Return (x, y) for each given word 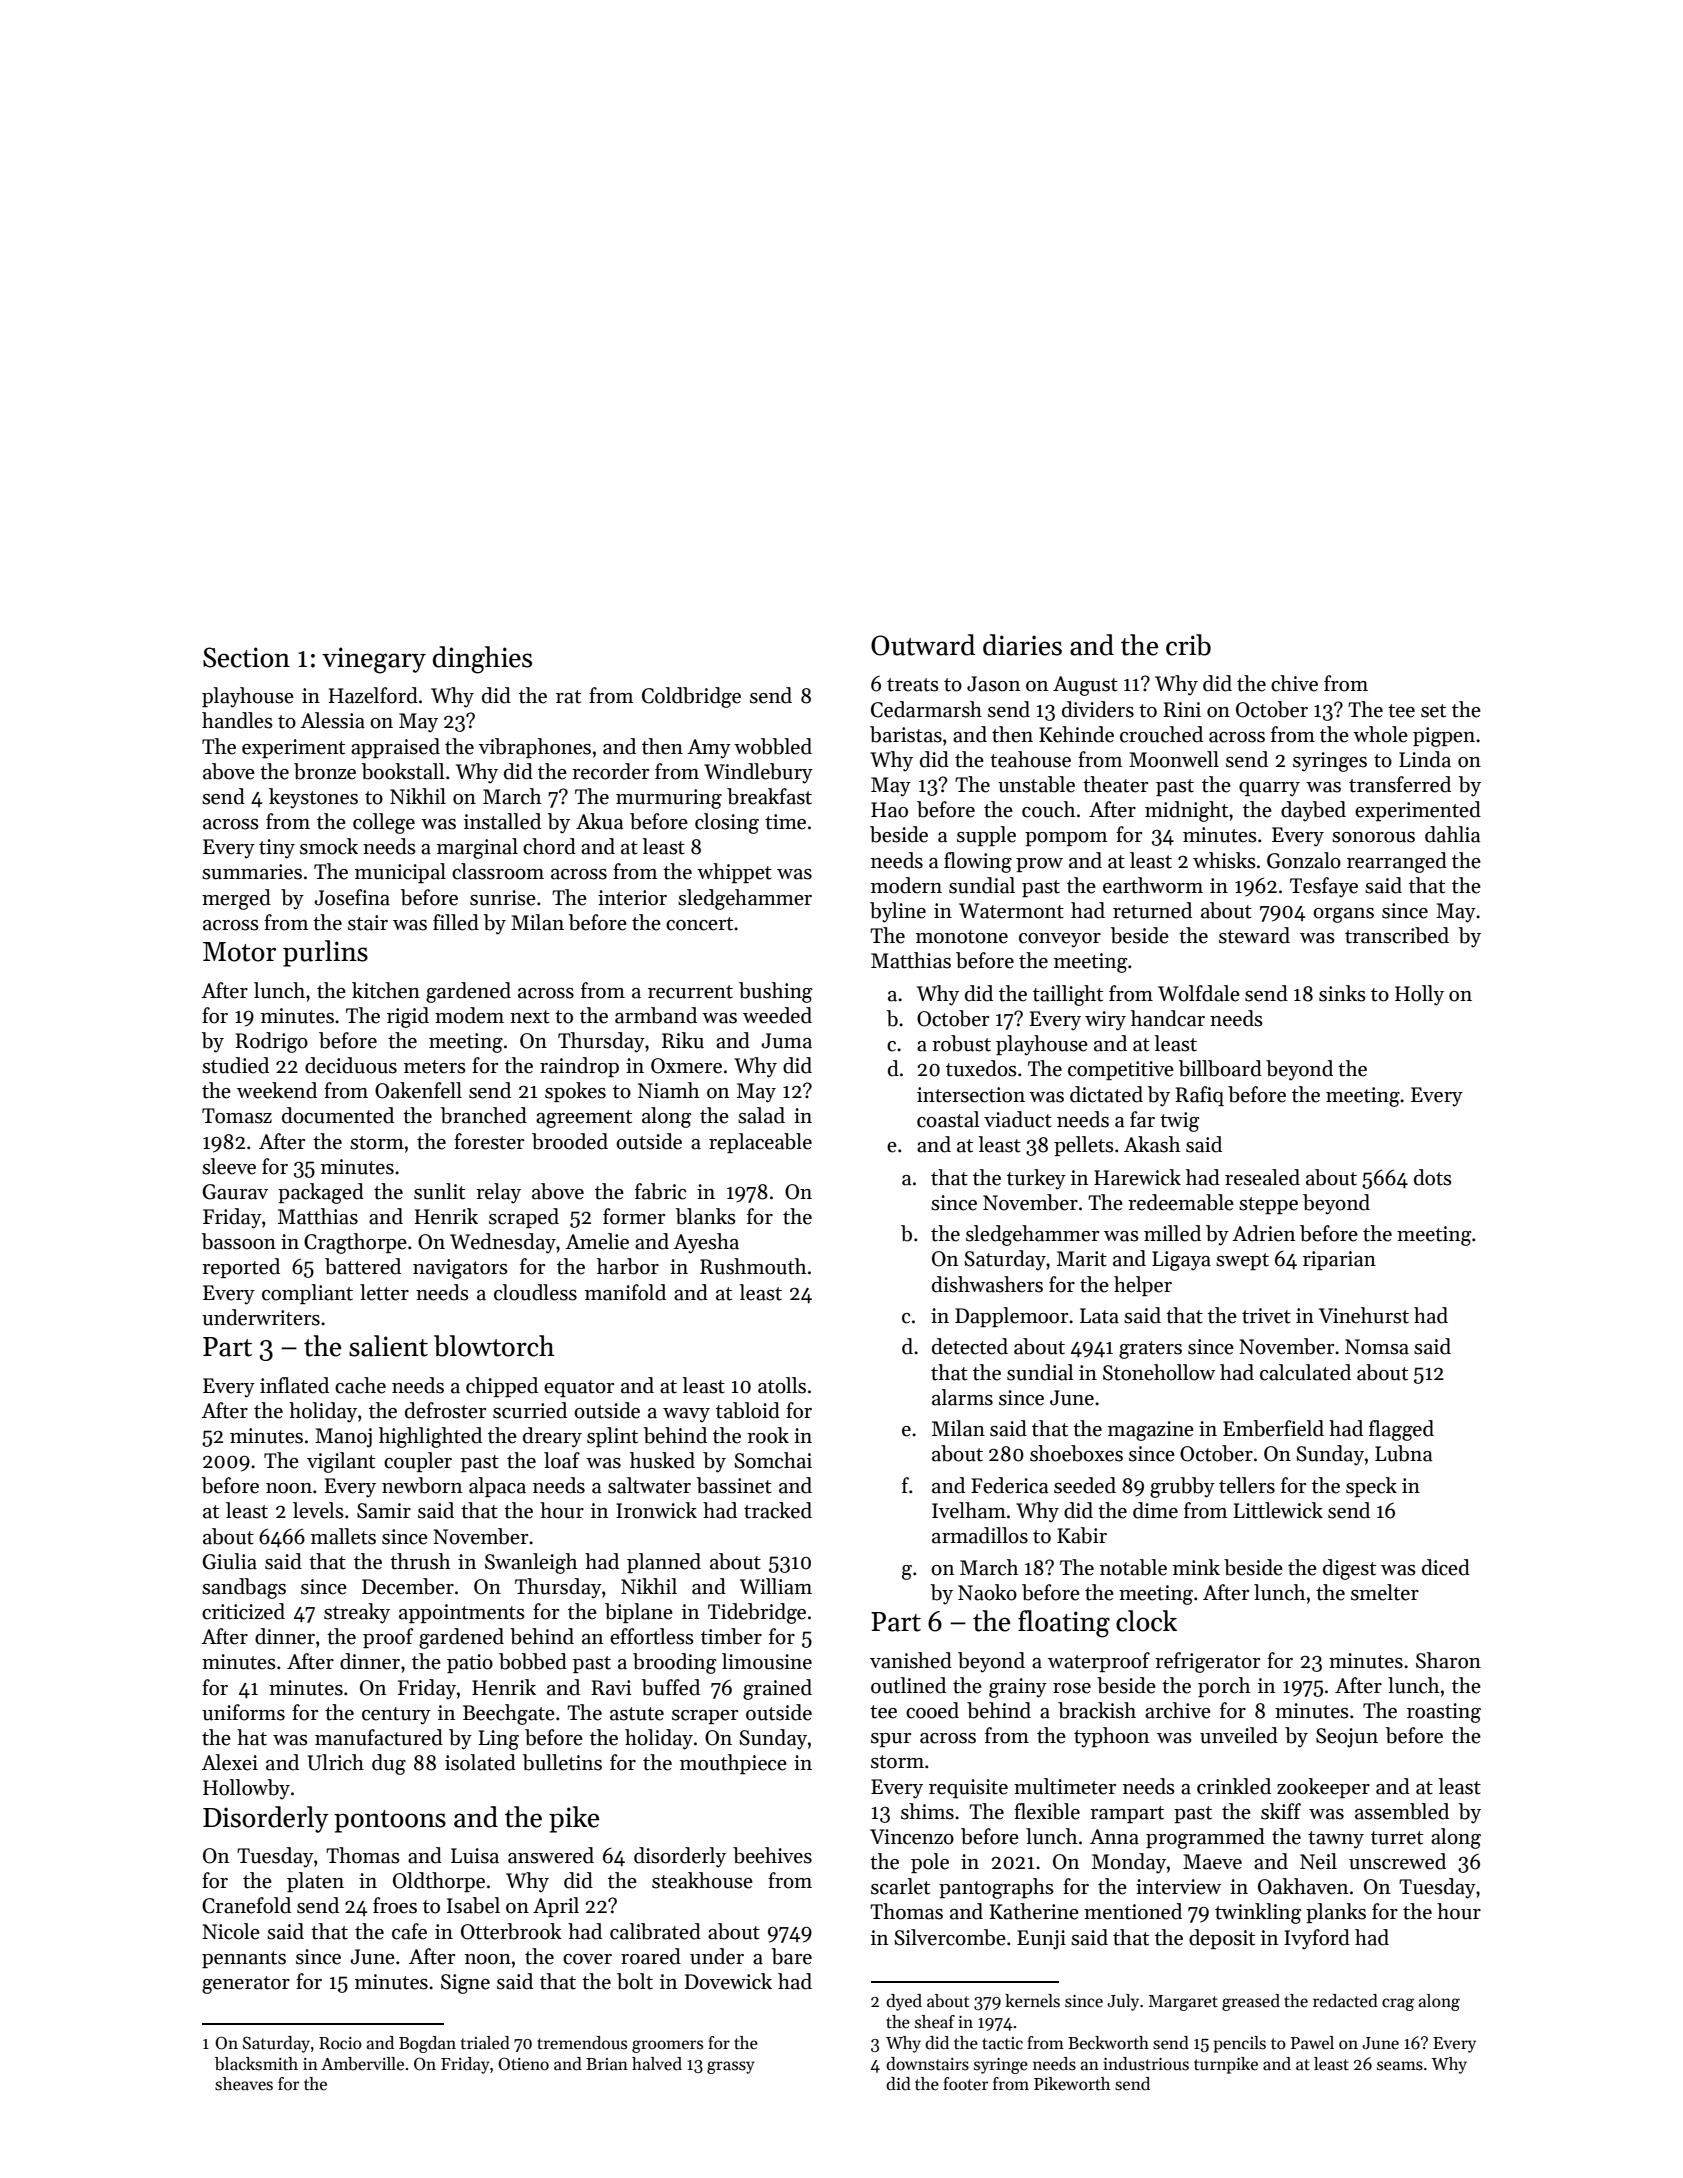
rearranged (1397, 862)
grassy (731, 2067)
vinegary (374, 660)
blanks (706, 1216)
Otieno (523, 2064)
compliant (307, 1294)
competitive (1121, 1070)
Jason (993, 684)
